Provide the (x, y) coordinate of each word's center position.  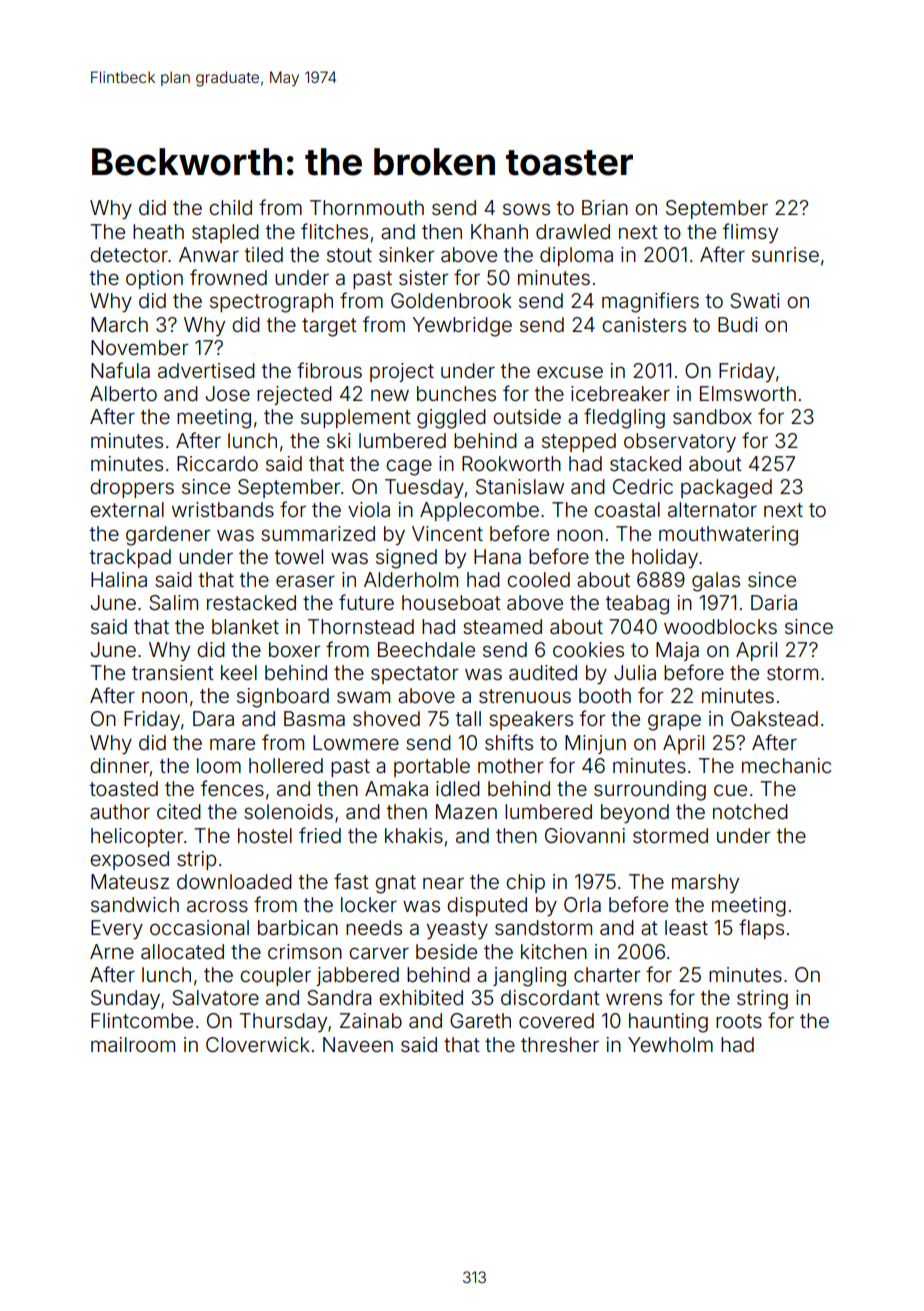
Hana (497, 556)
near (443, 883)
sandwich (135, 904)
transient (173, 672)
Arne (112, 951)
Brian (605, 207)
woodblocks (720, 626)
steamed (502, 626)
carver (379, 953)
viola (369, 509)
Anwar (209, 254)
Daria (774, 602)
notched (750, 811)
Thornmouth (367, 207)
